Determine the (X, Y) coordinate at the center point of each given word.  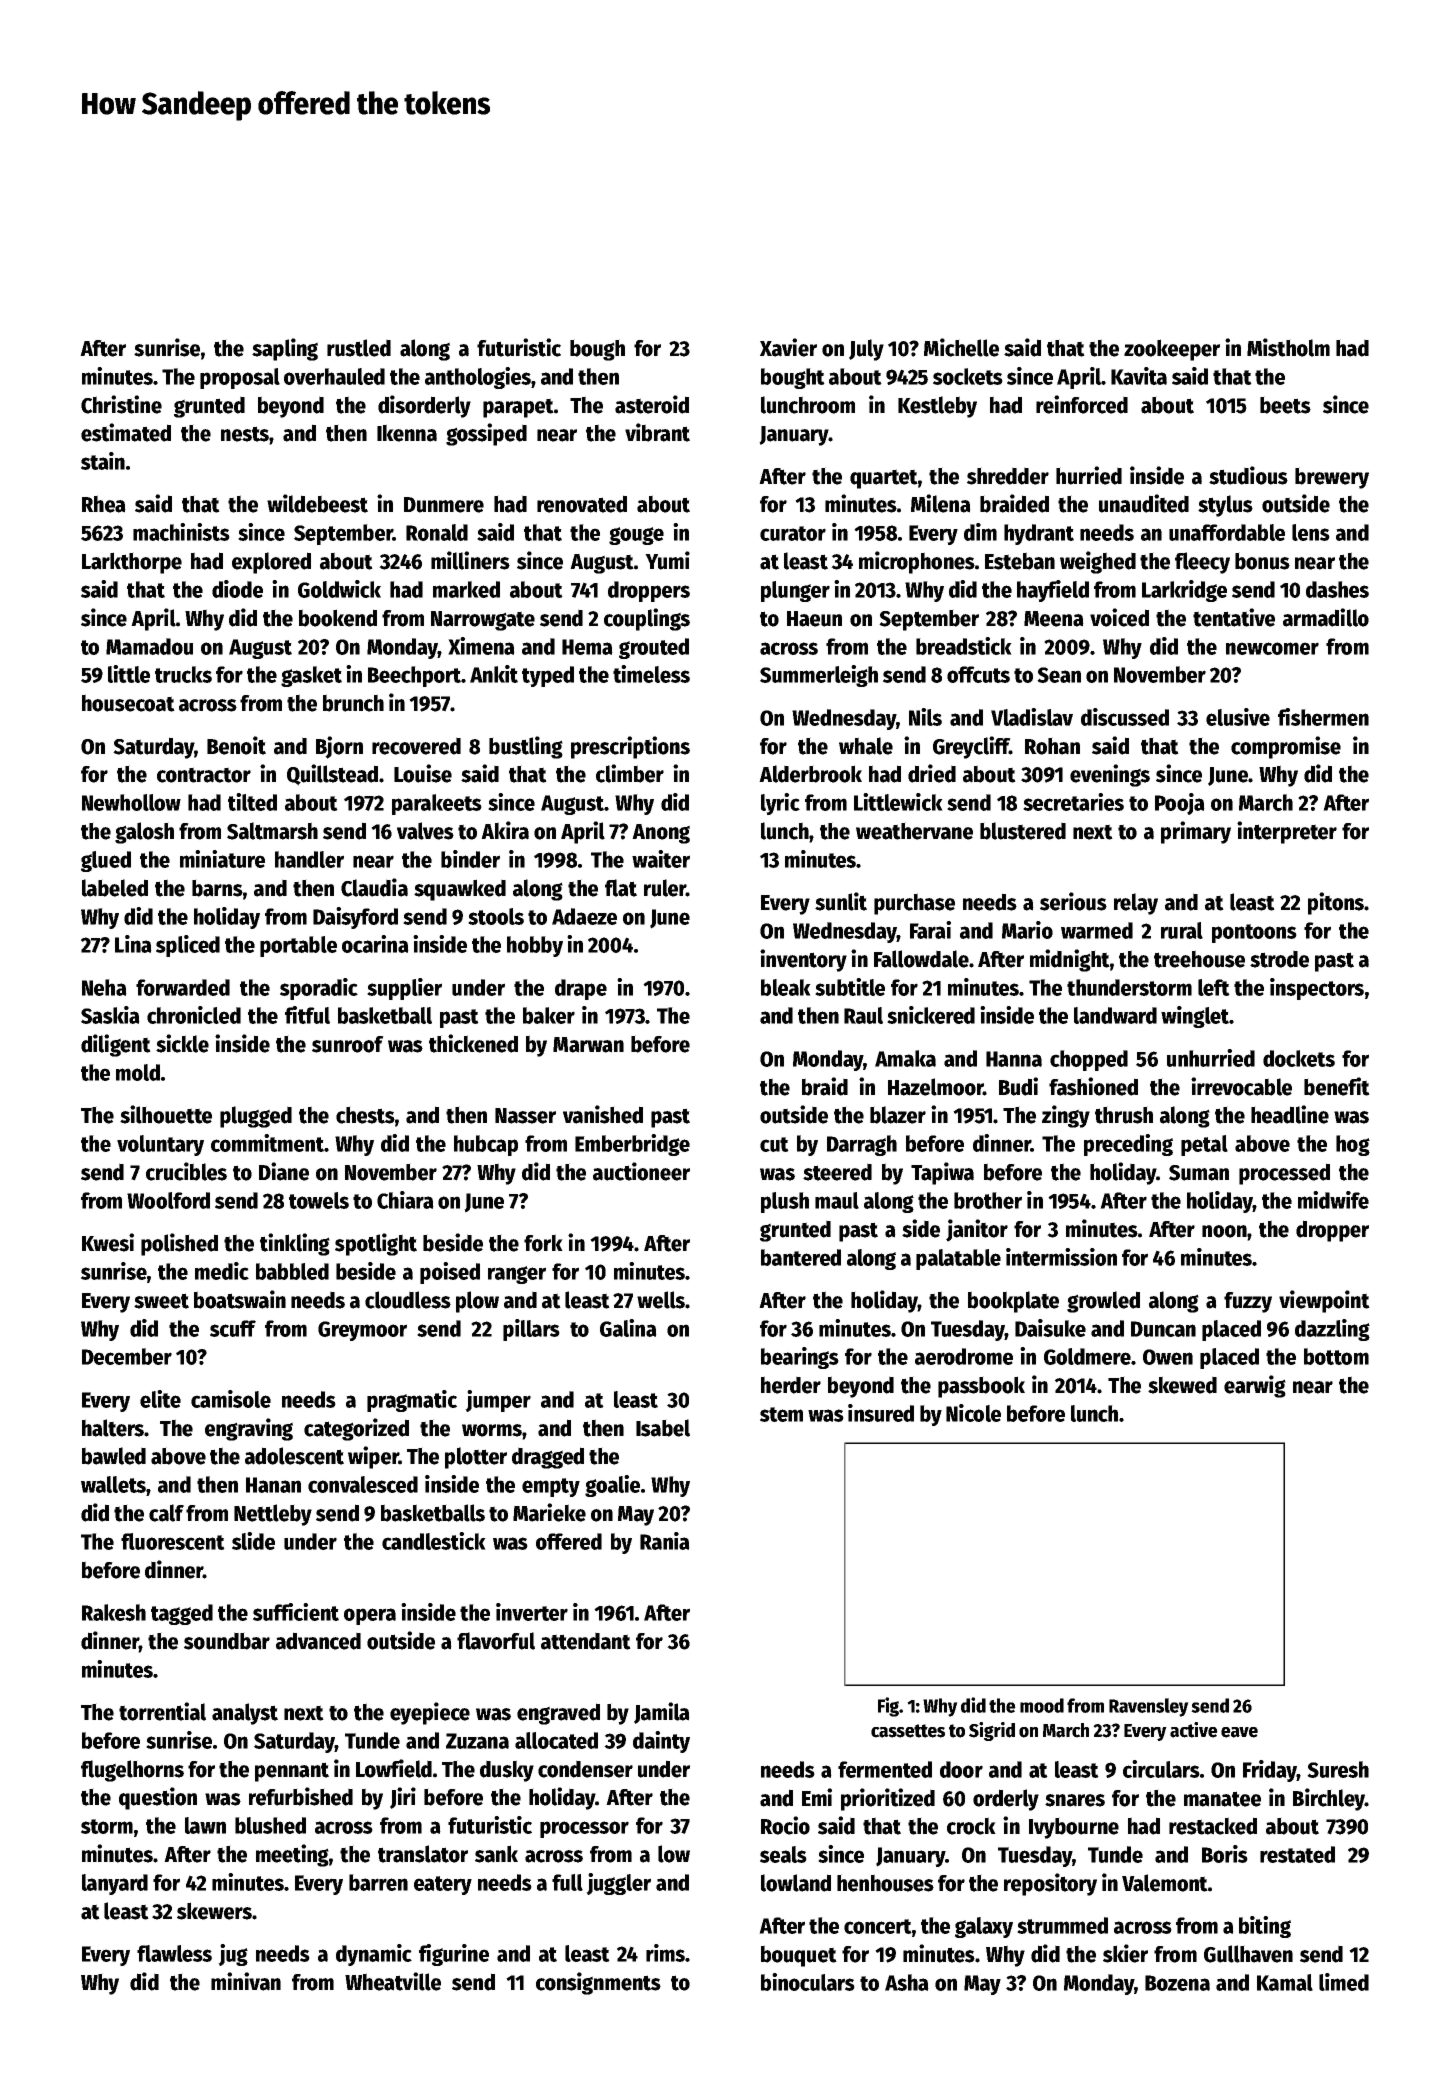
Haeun (814, 619)
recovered (416, 746)
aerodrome (964, 1356)
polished (179, 1244)
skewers (214, 1911)
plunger (795, 591)
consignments (598, 1983)
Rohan (1052, 746)
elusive (1238, 717)
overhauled (334, 376)
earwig (1255, 1386)
